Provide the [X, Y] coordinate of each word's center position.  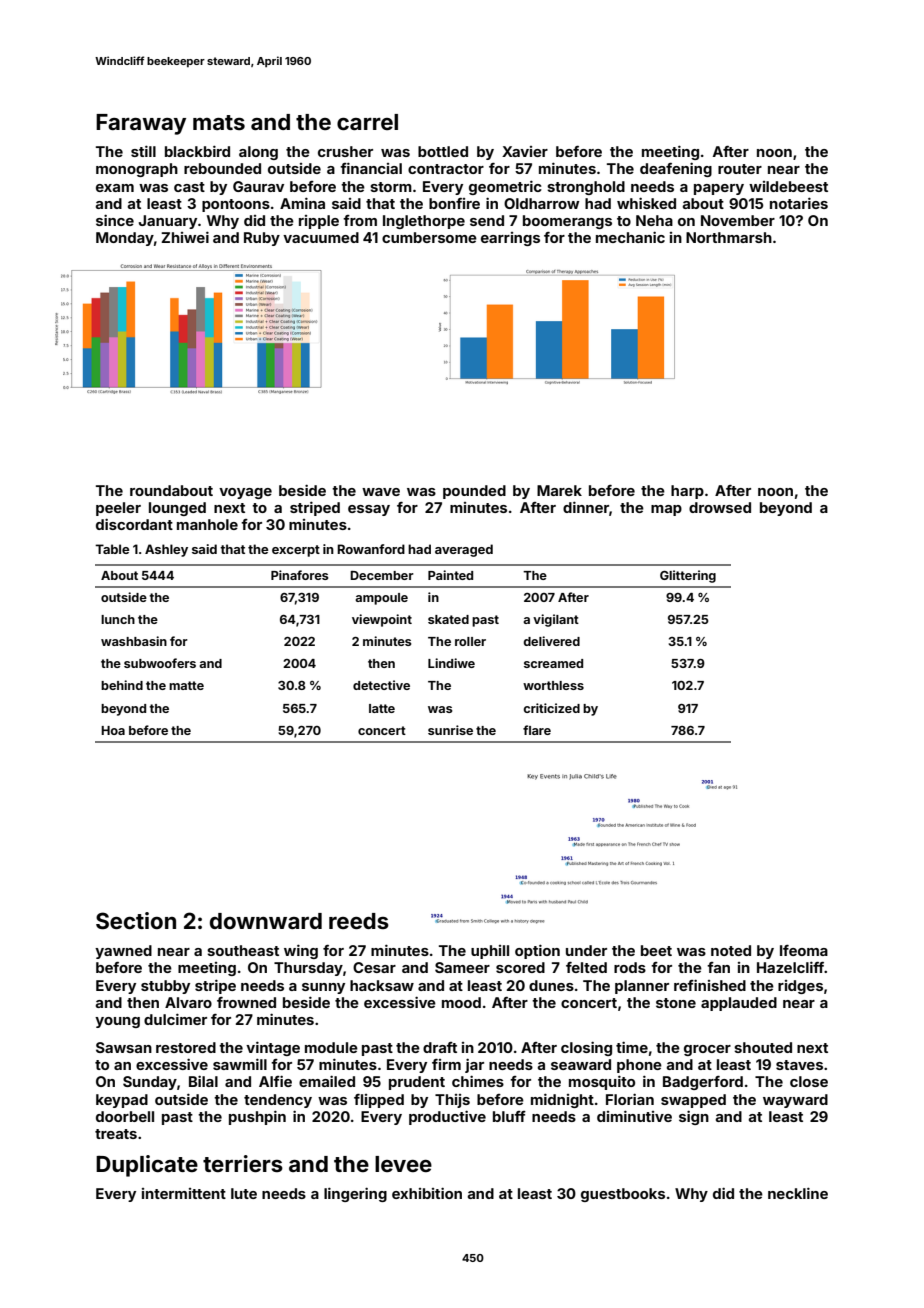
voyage [245, 493]
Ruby [262, 239]
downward [266, 921]
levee [403, 1164]
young [117, 1022]
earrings [510, 239]
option [537, 951]
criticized [551, 708]
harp [687, 492]
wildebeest [788, 186]
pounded [474, 492]
